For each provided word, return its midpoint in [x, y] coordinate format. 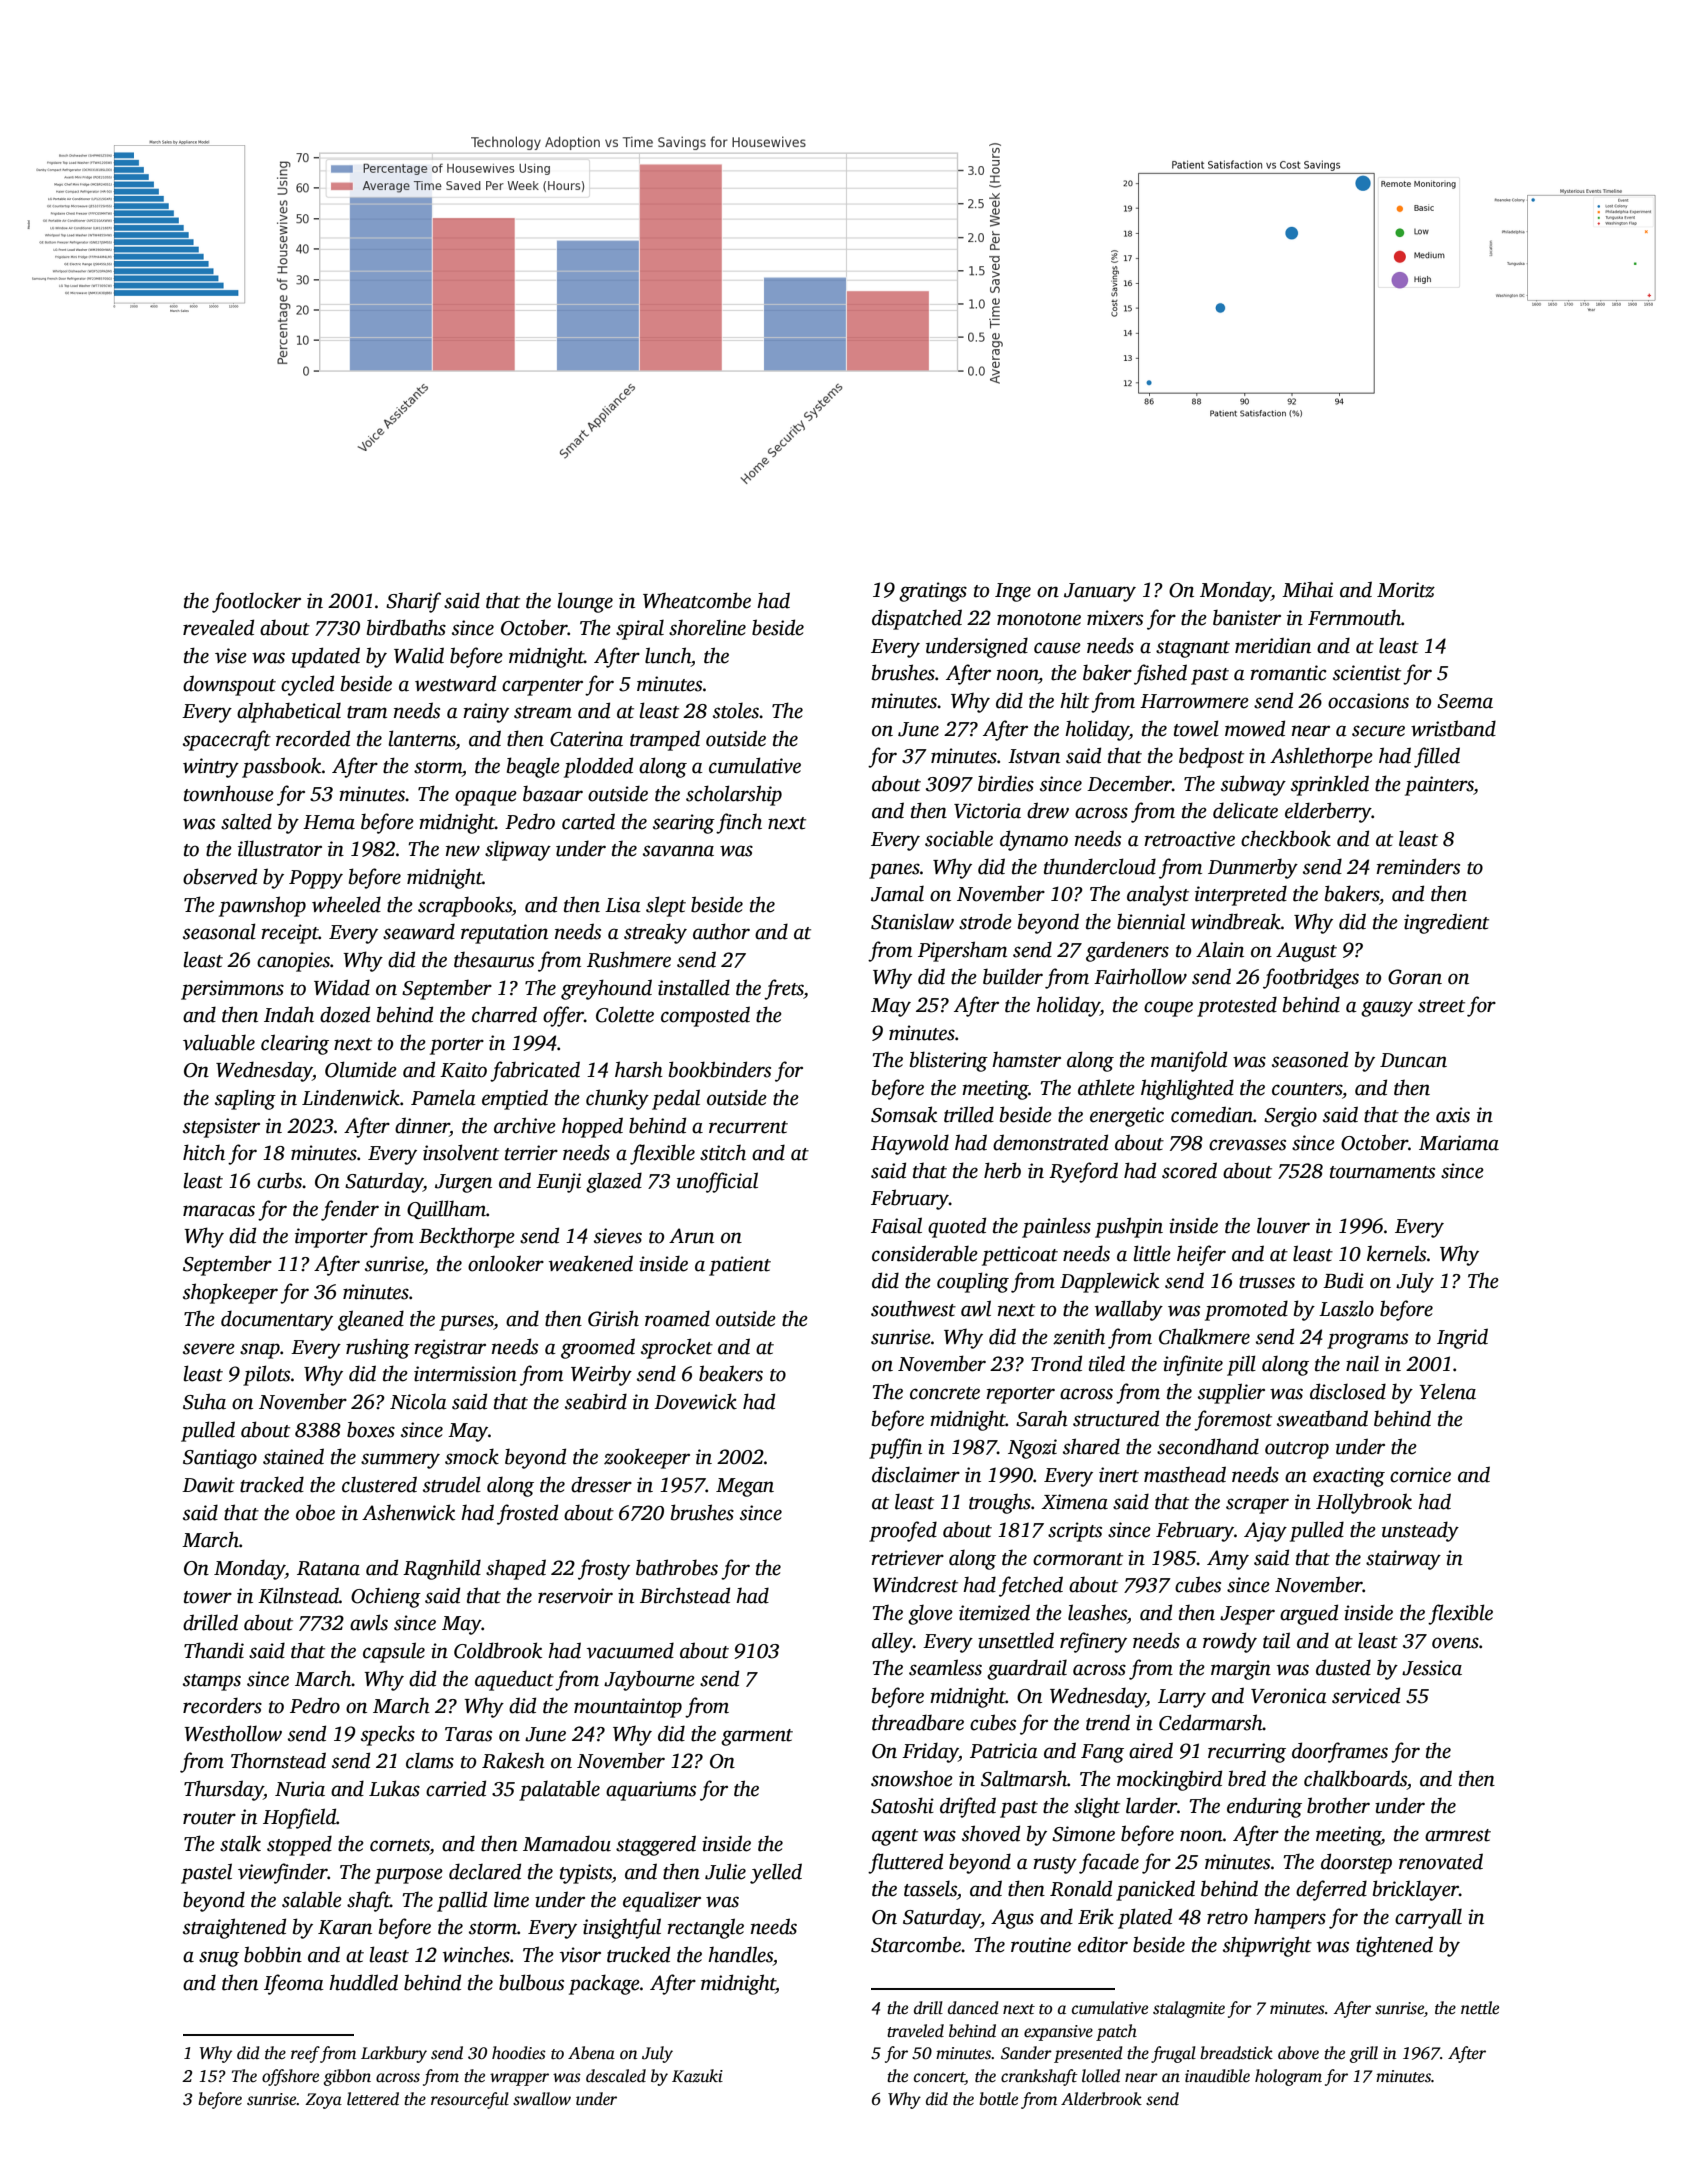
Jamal [897, 893]
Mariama [1459, 1143]
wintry [211, 768]
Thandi [214, 1650]
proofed [903, 1531]
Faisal [896, 1225]
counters [1307, 1089]
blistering [949, 1061]
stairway [1403, 1560]
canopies [293, 962]
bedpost [1211, 757]
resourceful [470, 2100]
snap [260, 1351]
